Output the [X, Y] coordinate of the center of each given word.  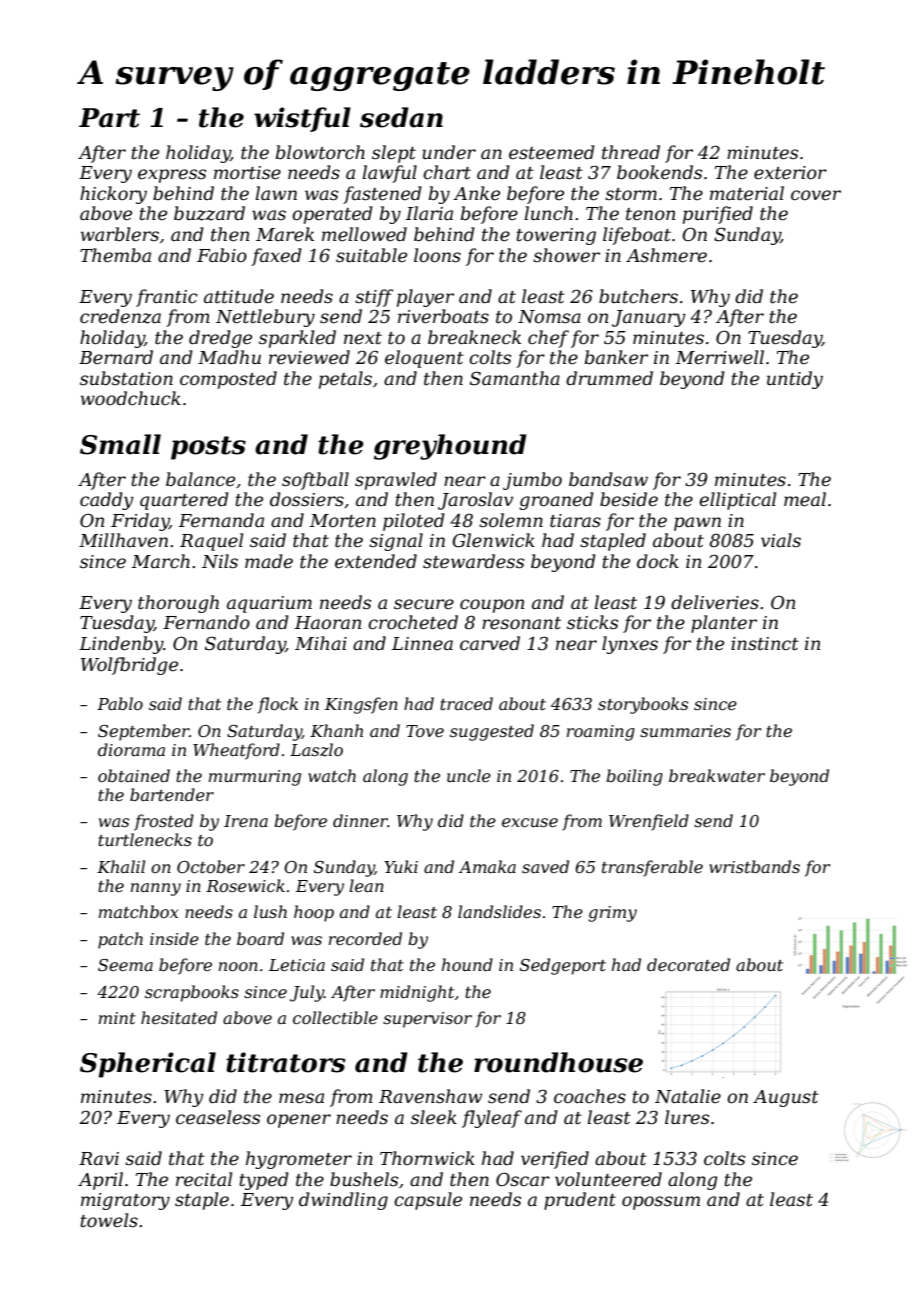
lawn [276, 193]
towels [109, 1220]
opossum [661, 1203]
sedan [401, 117]
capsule [428, 1201]
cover [816, 195]
